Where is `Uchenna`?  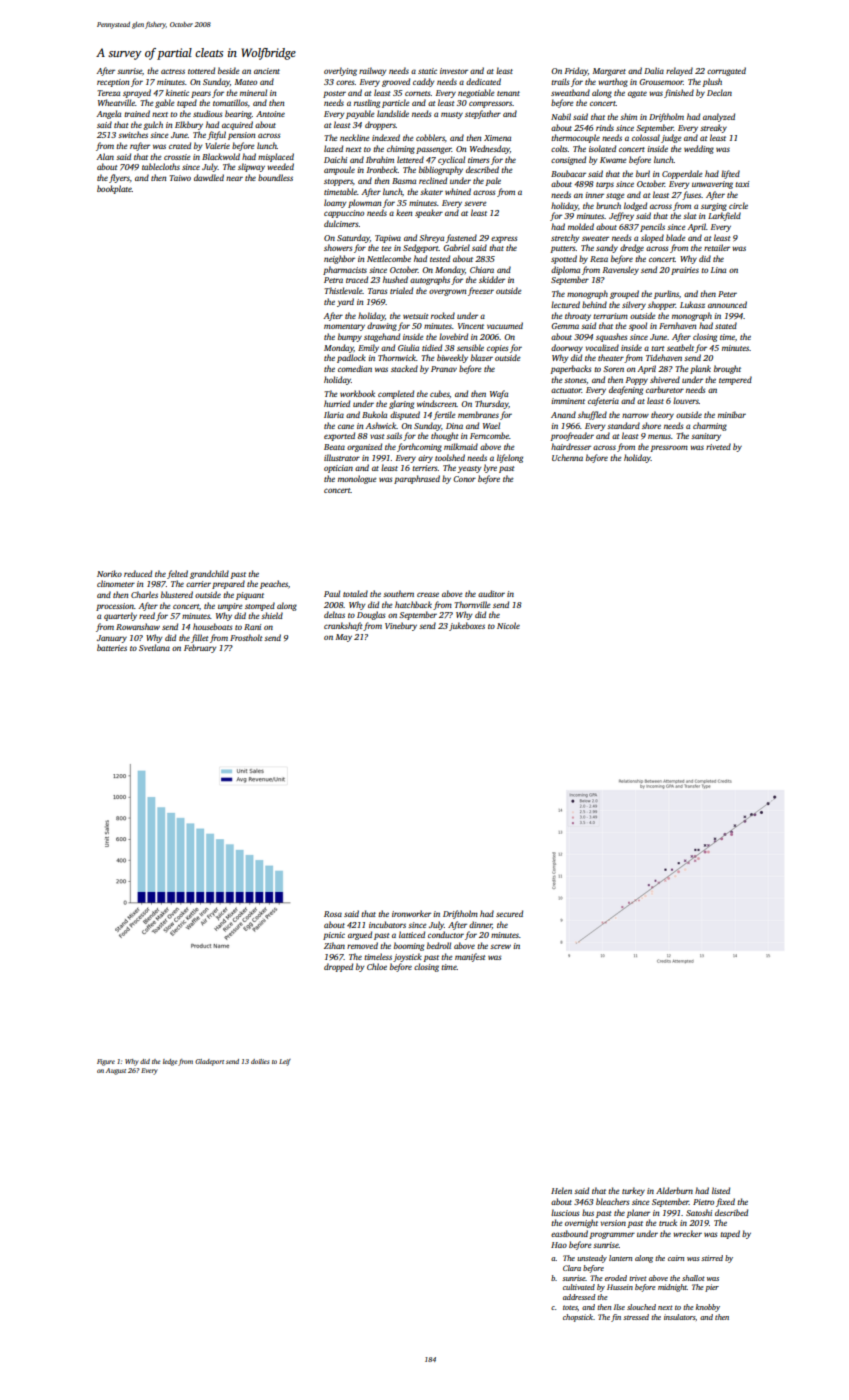
Uchenna is located at coordinates (567, 457).
